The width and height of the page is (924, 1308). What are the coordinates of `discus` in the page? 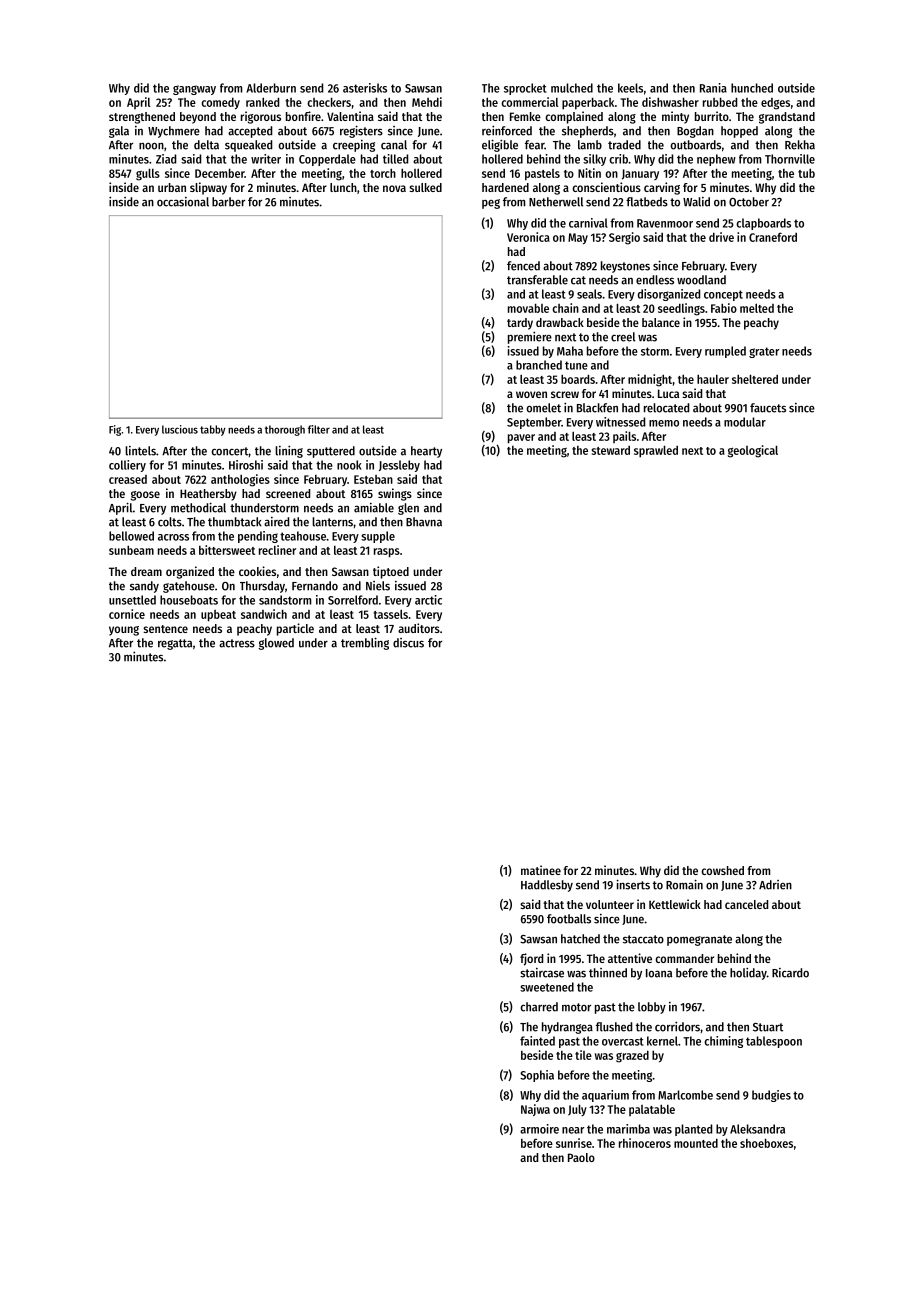 It's located at (408, 643).
